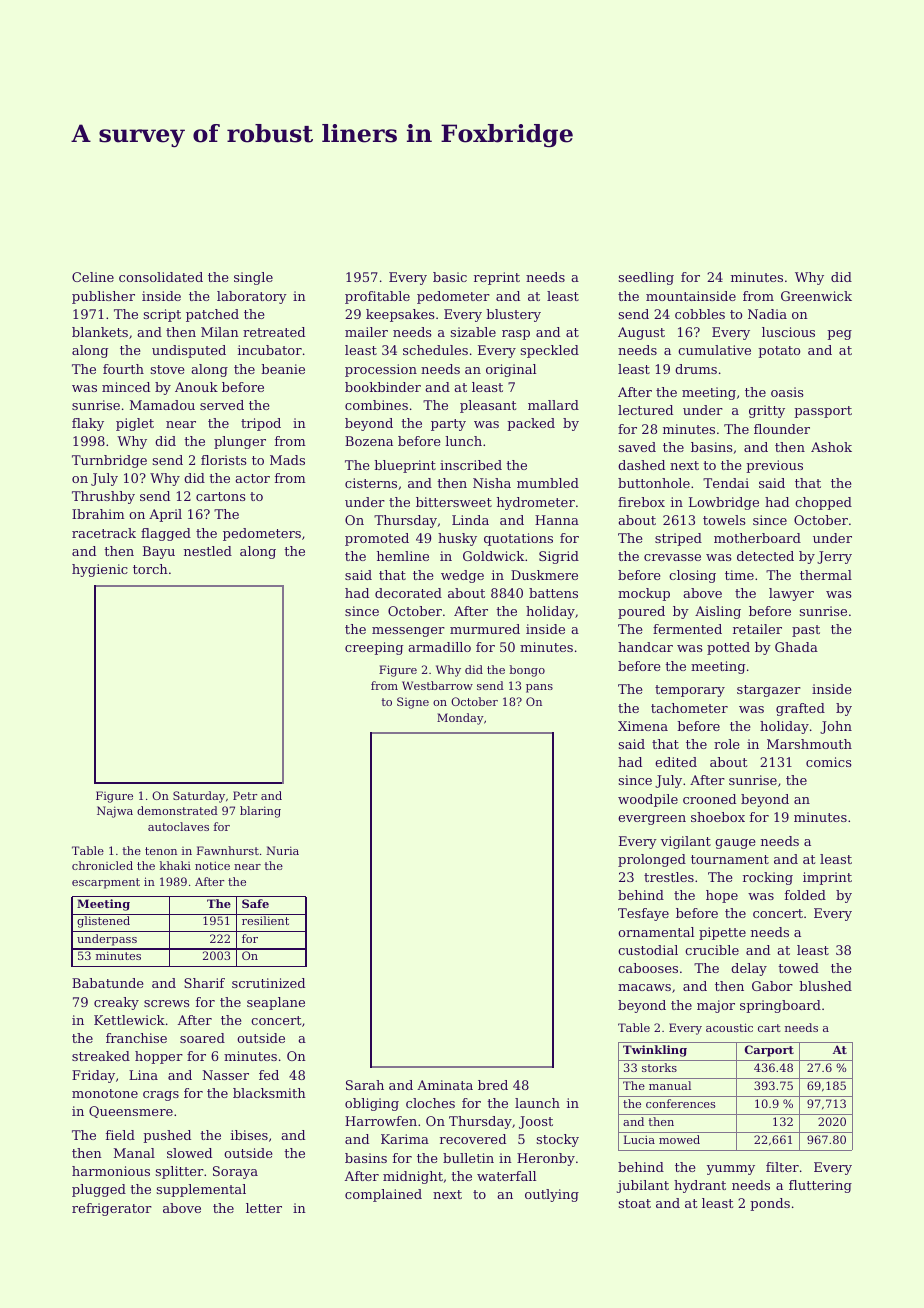 The width and height of the image is (924, 1308). Describe the element at coordinates (816, 296) in the image. I see `Greenwick` at that location.
